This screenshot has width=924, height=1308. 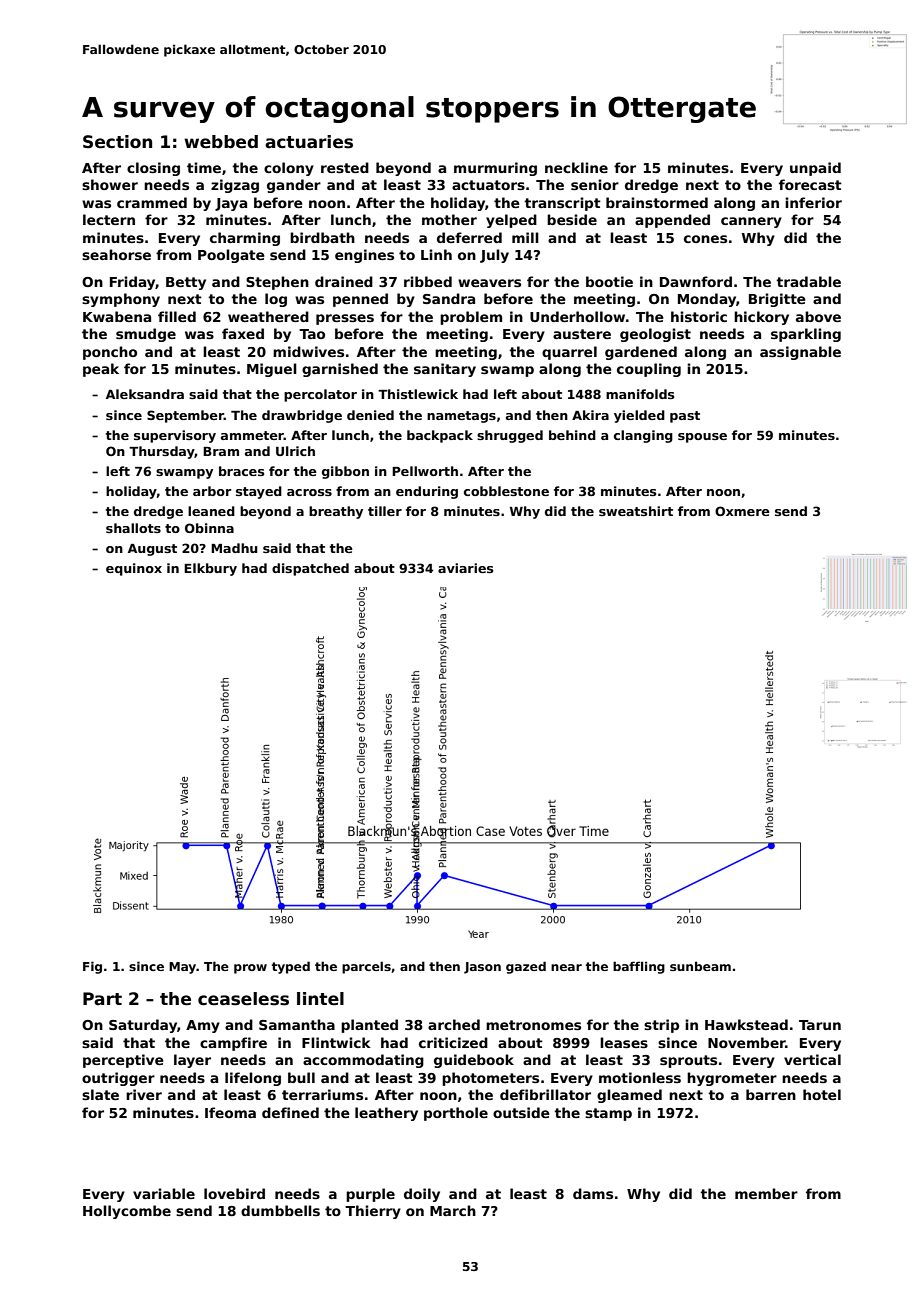 What do you see at coordinates (345, 167) in the screenshot?
I see `rested` at bounding box center [345, 167].
